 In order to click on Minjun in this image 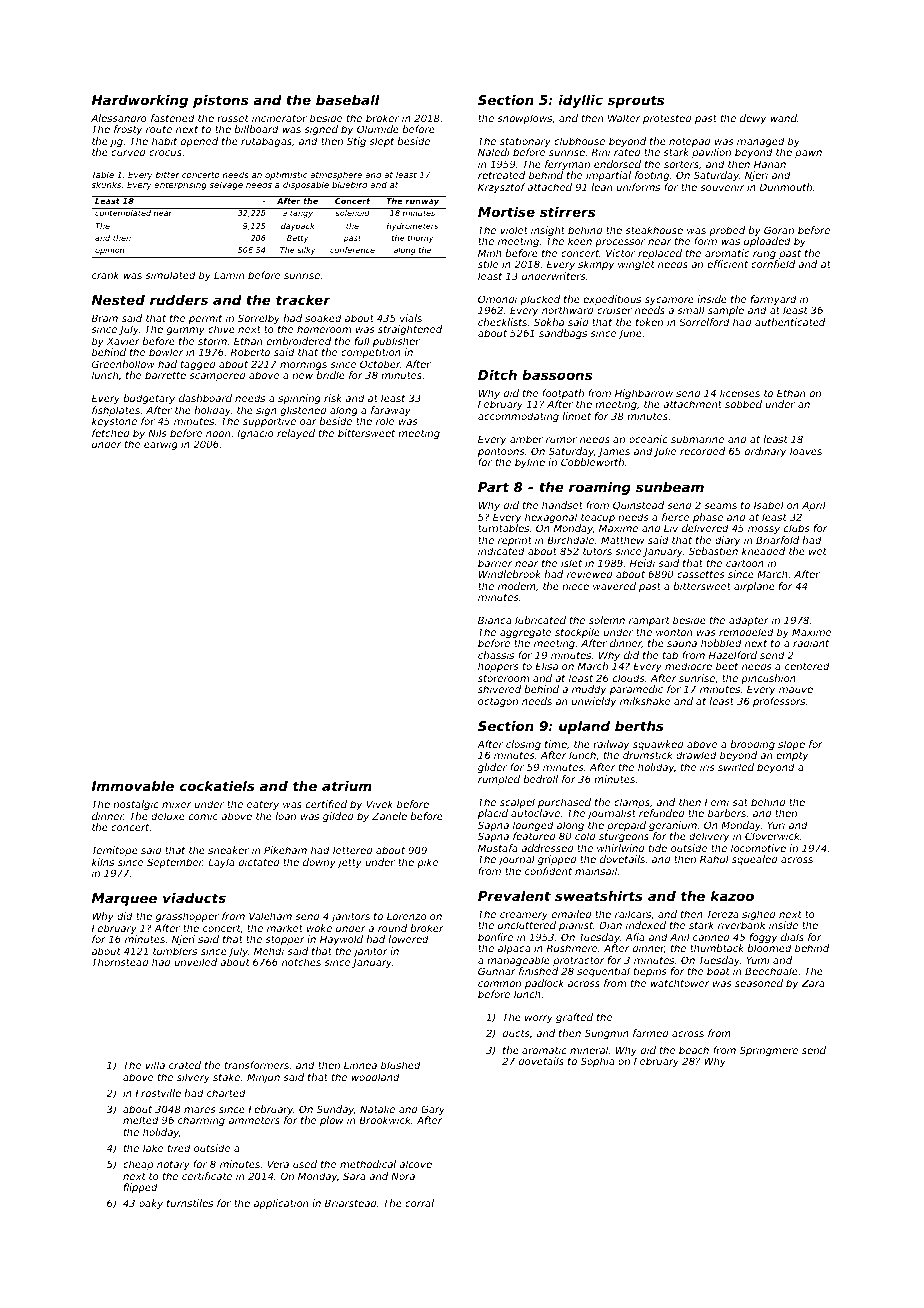, I will do `click(263, 1078)`.
